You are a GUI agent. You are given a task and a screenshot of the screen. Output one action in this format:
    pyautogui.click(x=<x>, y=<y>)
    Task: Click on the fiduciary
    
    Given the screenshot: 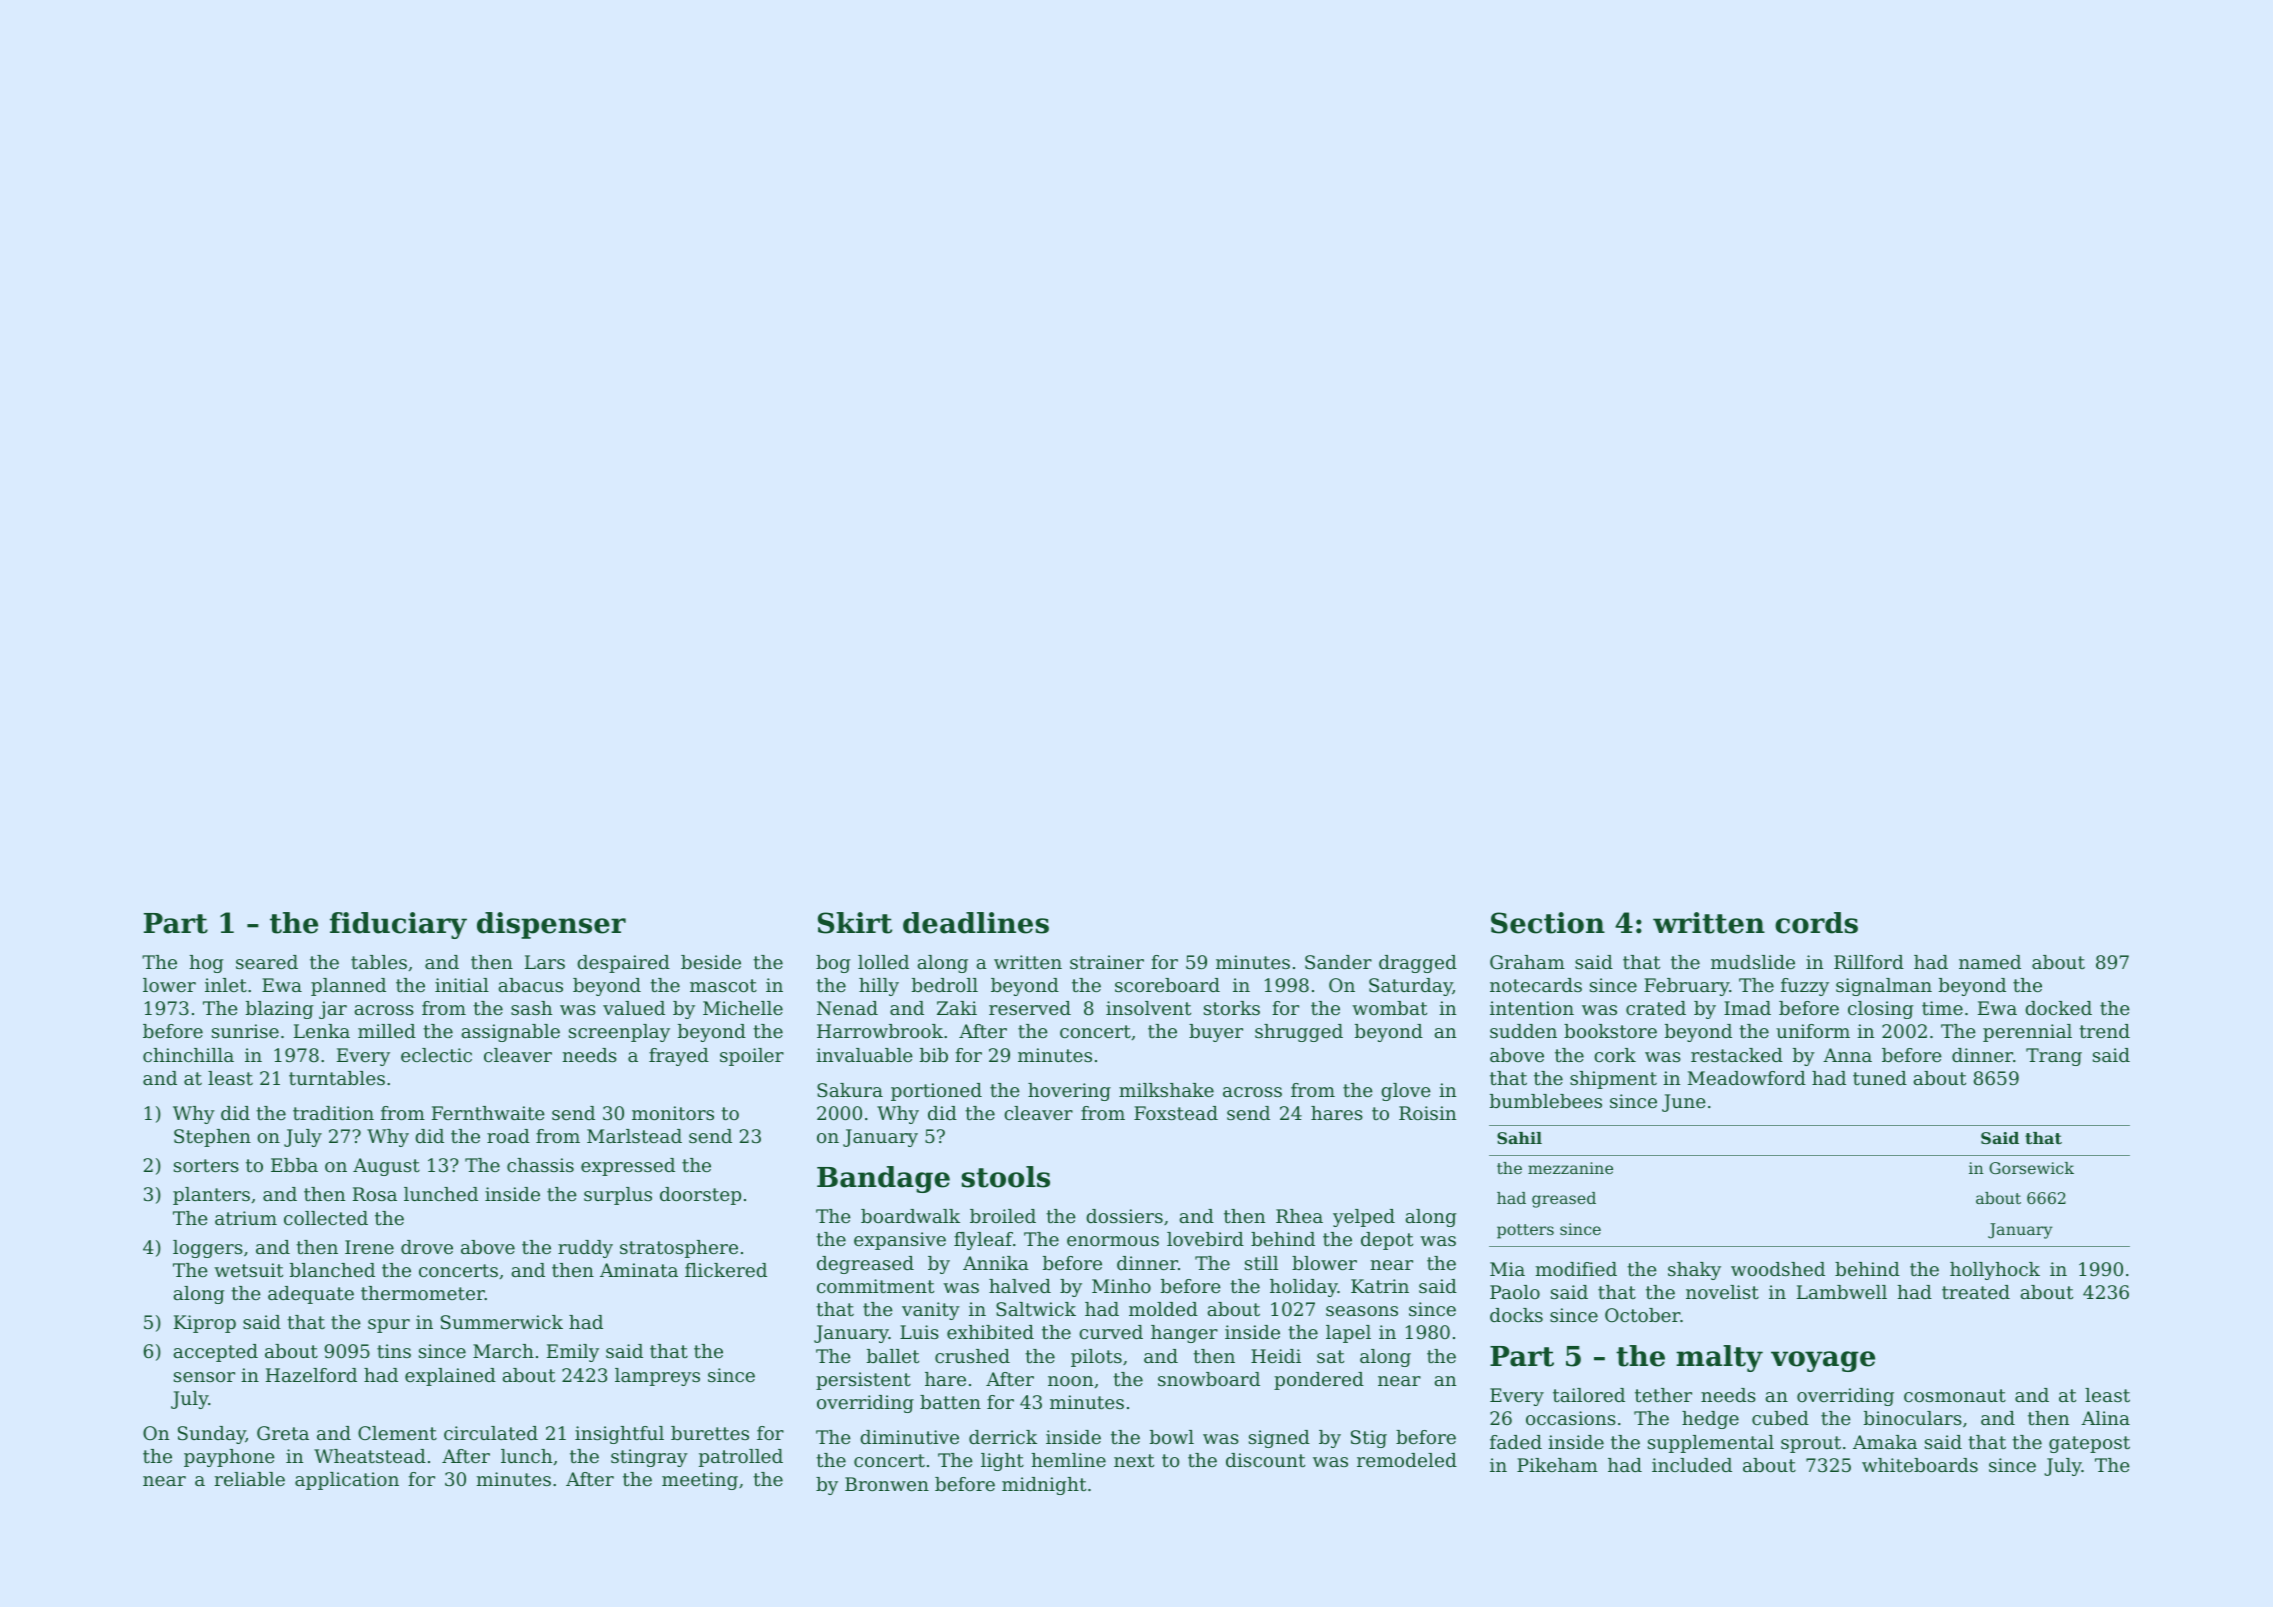 What is the action you would take?
    pyautogui.click(x=398, y=925)
